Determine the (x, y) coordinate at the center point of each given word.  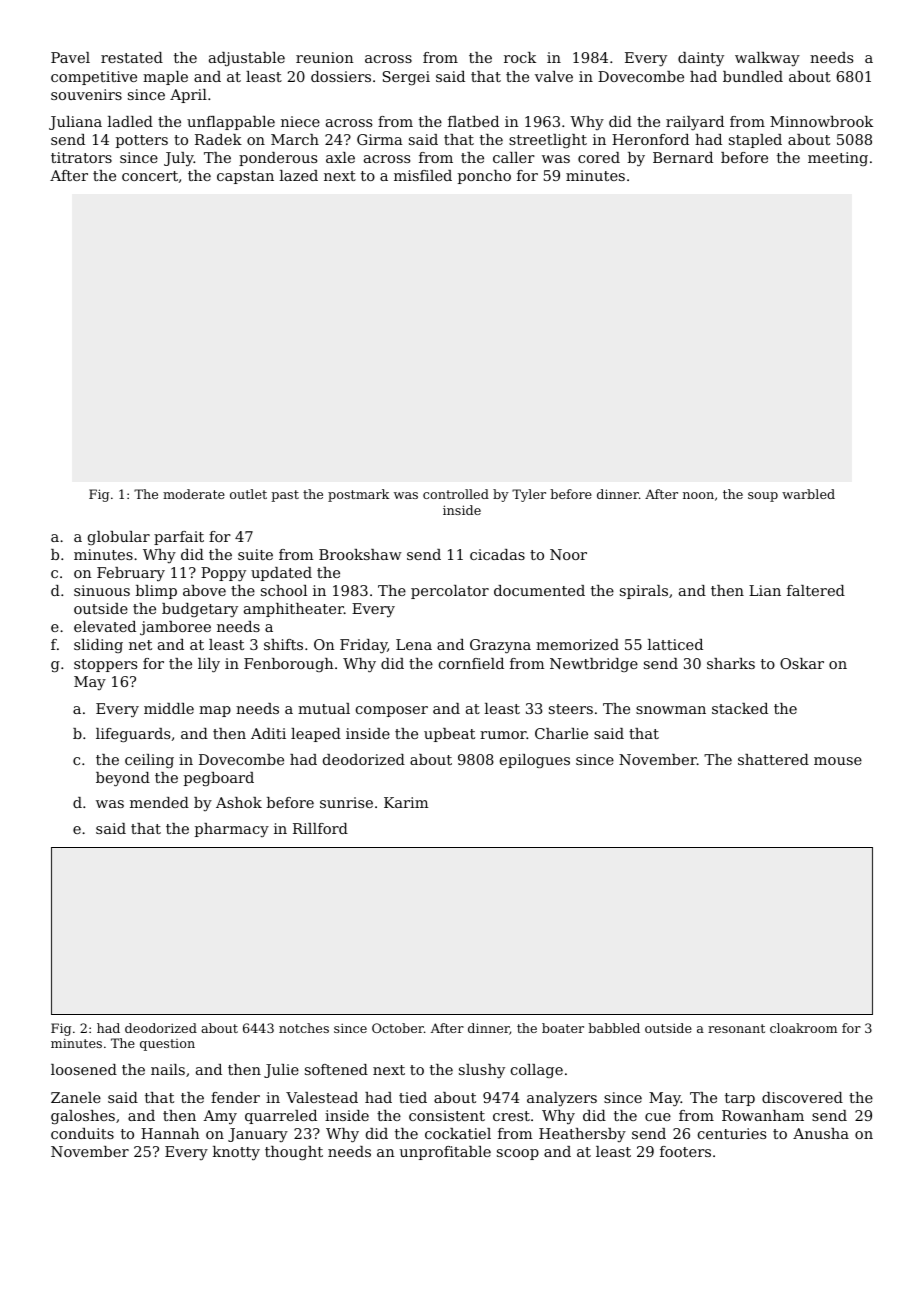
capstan (245, 177)
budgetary (200, 610)
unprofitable (445, 1153)
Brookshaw (360, 554)
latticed (675, 644)
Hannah (170, 1133)
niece (300, 121)
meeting (838, 159)
